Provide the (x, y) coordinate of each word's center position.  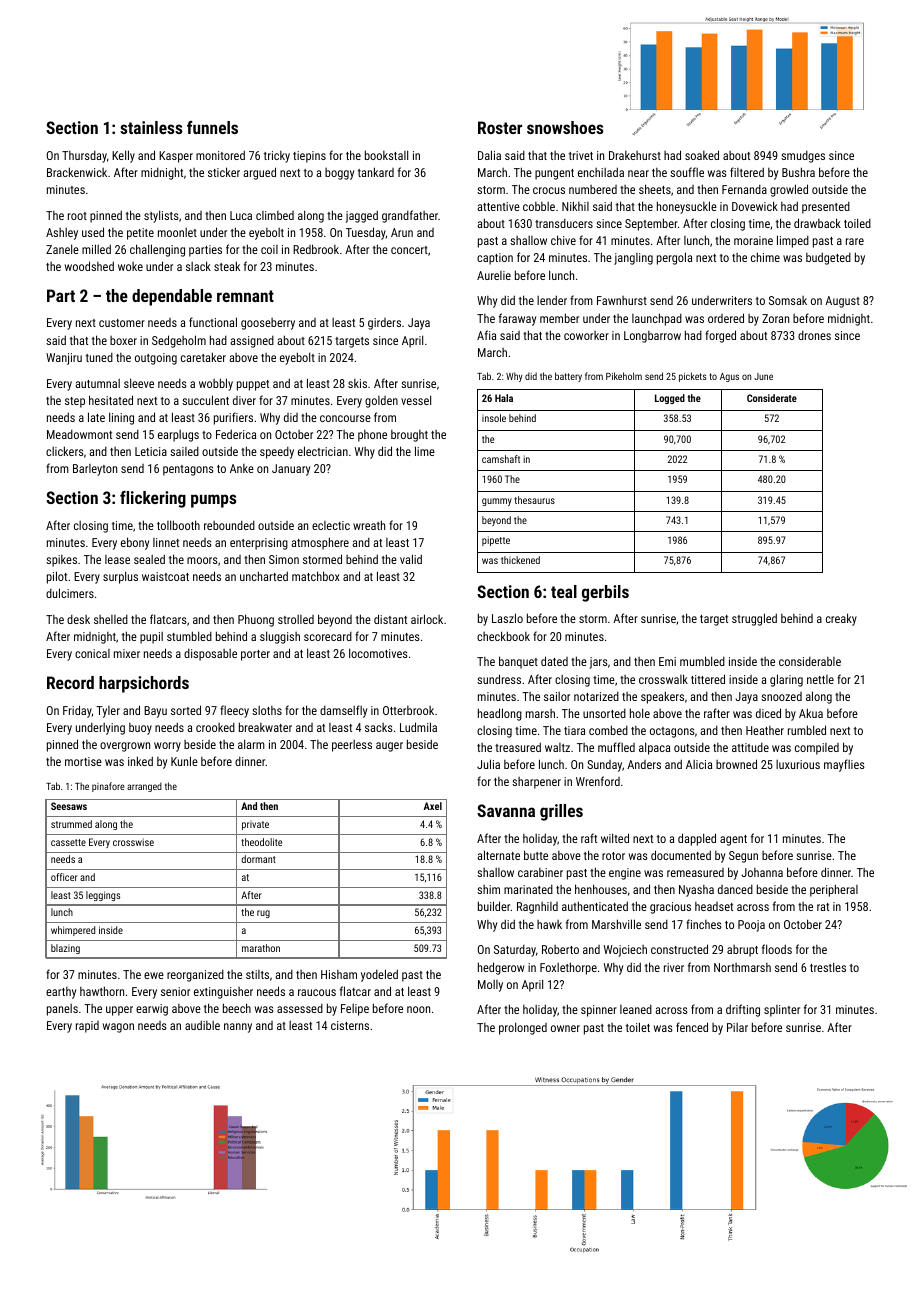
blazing (65, 949)
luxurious (798, 764)
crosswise (133, 842)
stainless (151, 127)
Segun (743, 857)
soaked (702, 155)
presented (826, 208)
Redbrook (316, 249)
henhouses (601, 889)
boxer (123, 340)
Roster (500, 127)
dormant (258, 859)
